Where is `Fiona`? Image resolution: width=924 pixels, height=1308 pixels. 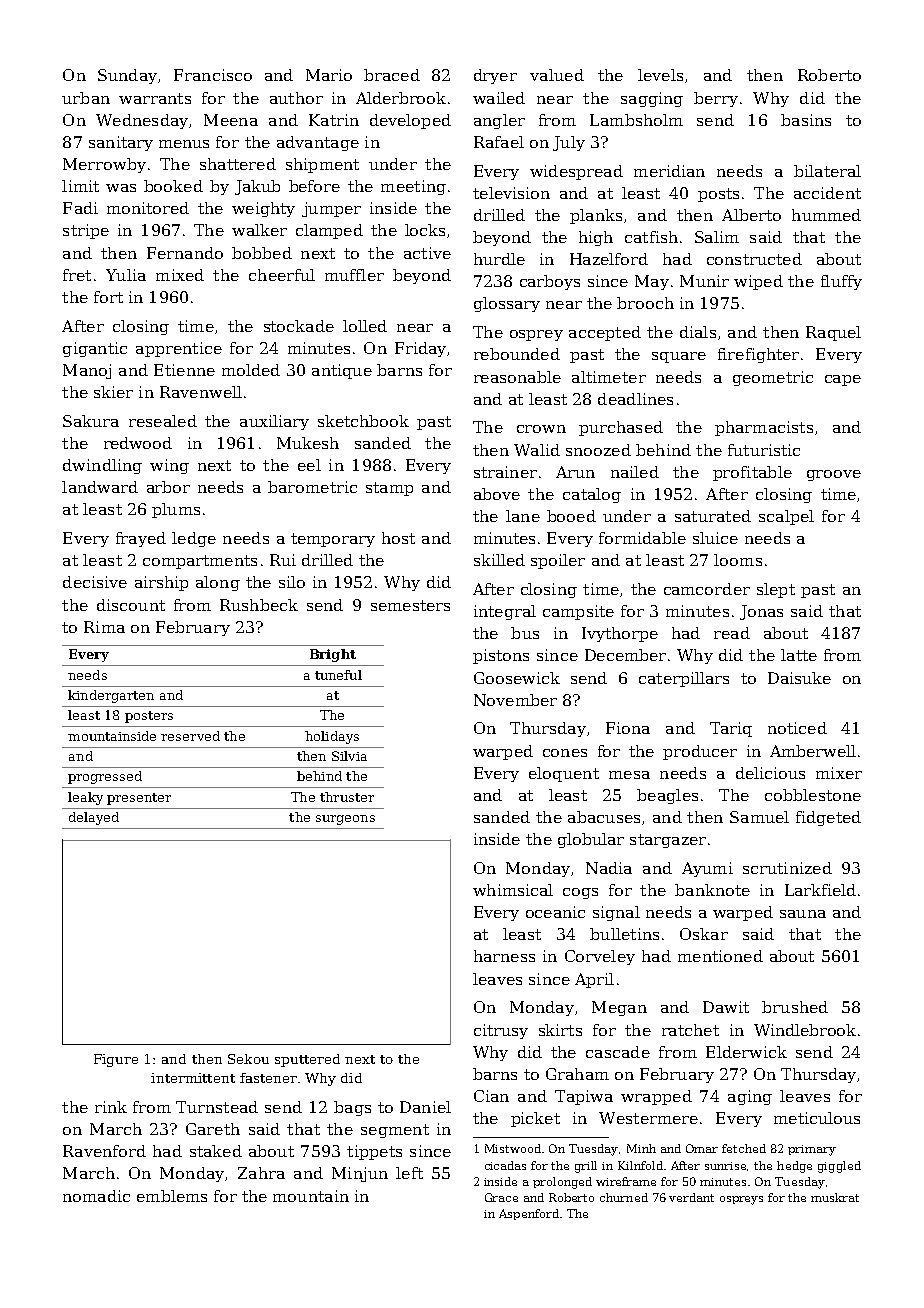 Fiona is located at coordinates (628, 728).
